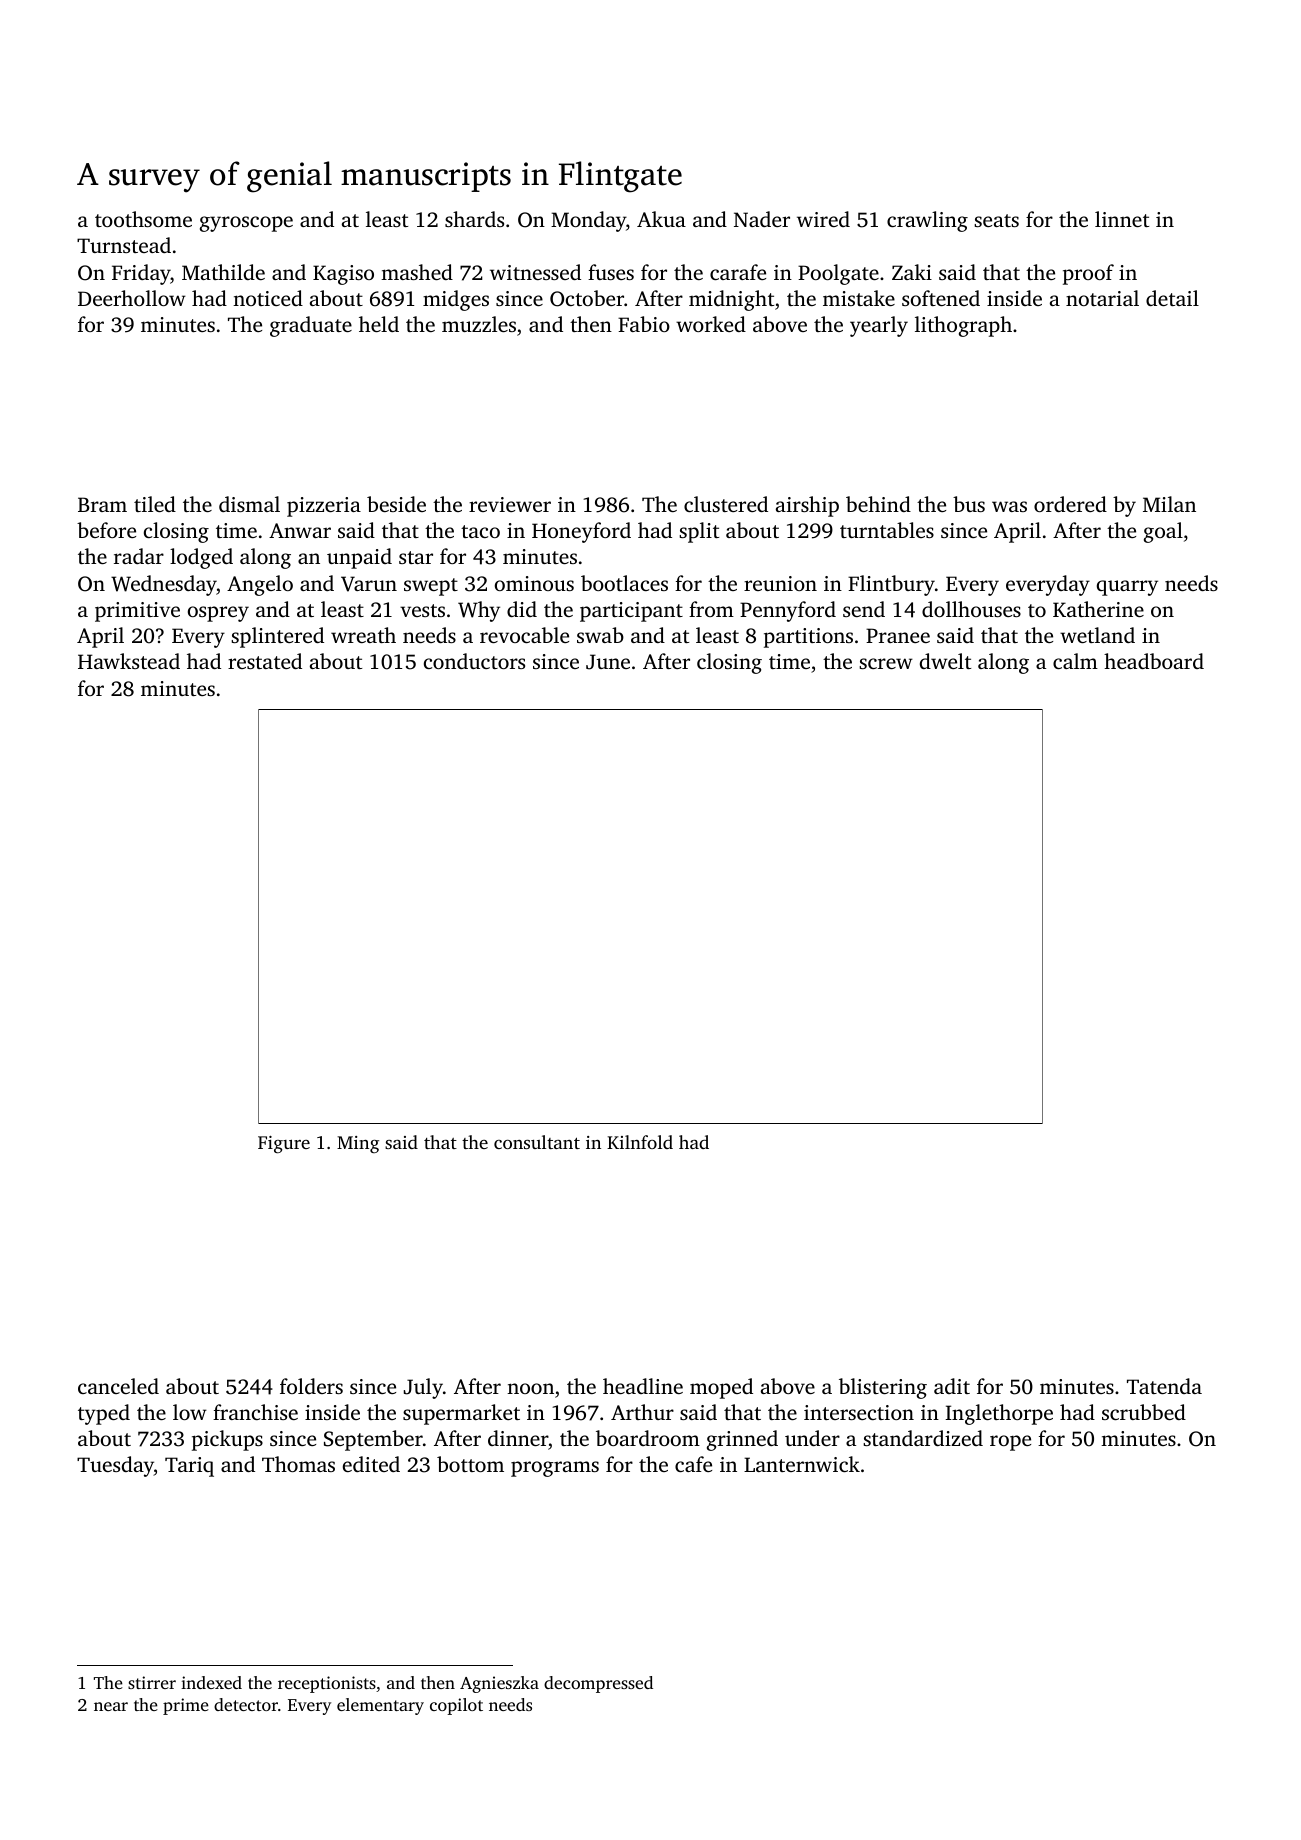 This screenshot has width=1301, height=1840. What do you see at coordinates (661, 219) in the screenshot?
I see `Akua` at bounding box center [661, 219].
